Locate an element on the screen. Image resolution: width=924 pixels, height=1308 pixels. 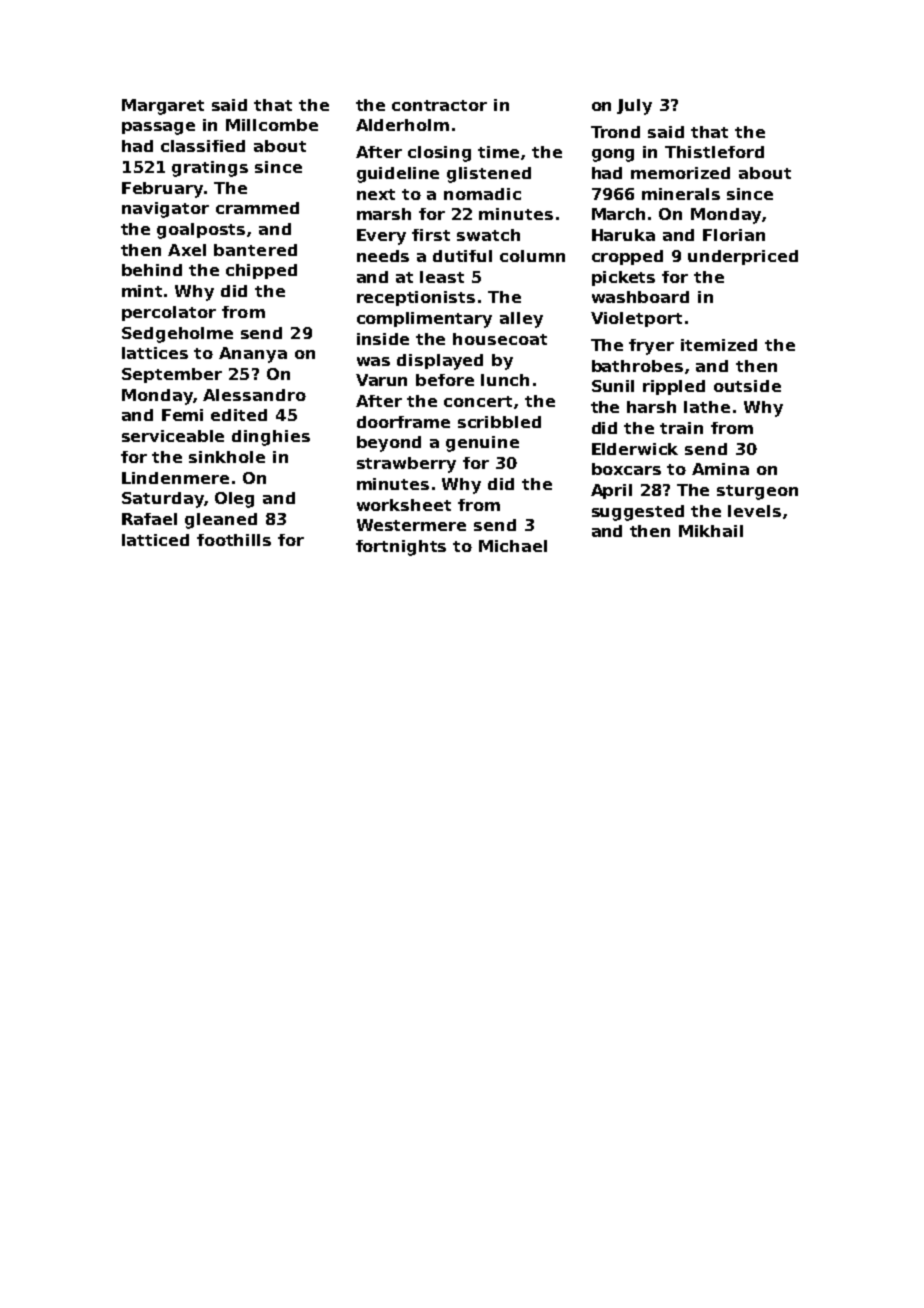
time is located at coordinates (498, 152).
